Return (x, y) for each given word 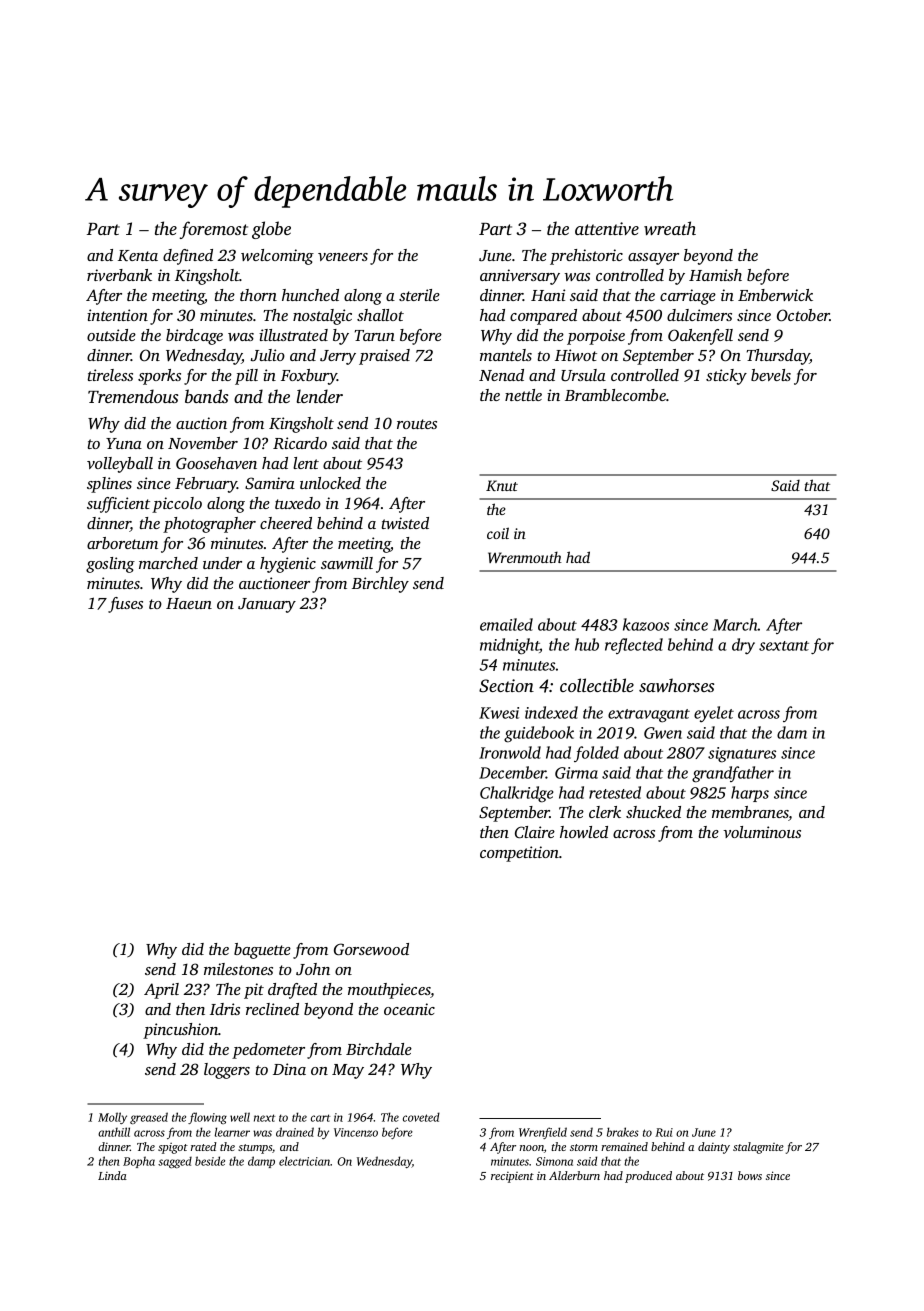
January (267, 605)
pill (246, 377)
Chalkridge (517, 794)
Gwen (663, 733)
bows (750, 1175)
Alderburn (574, 1175)
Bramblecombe (615, 395)
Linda (112, 1175)
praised (384, 357)
